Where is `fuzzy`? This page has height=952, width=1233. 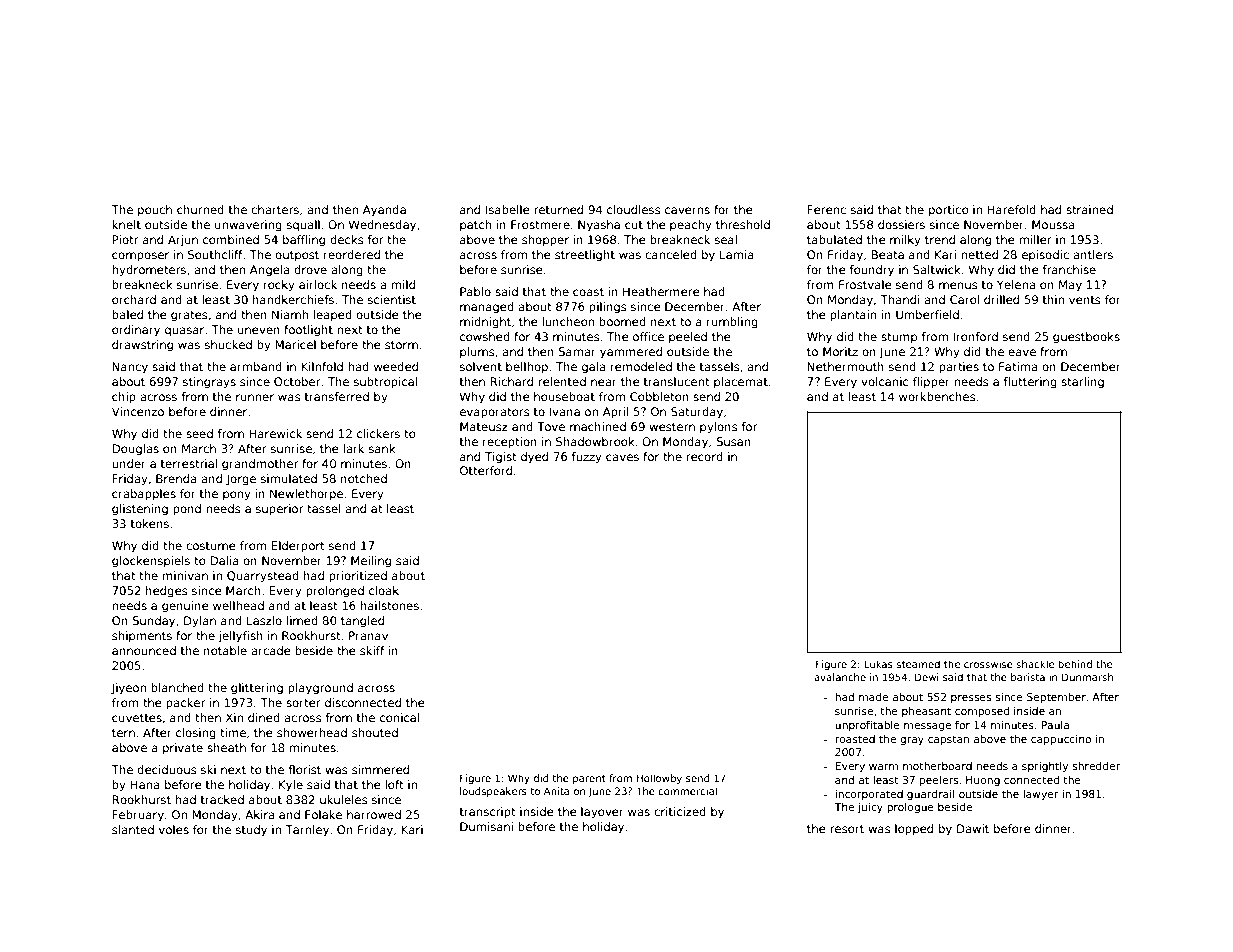
fuzzy is located at coordinates (587, 458).
